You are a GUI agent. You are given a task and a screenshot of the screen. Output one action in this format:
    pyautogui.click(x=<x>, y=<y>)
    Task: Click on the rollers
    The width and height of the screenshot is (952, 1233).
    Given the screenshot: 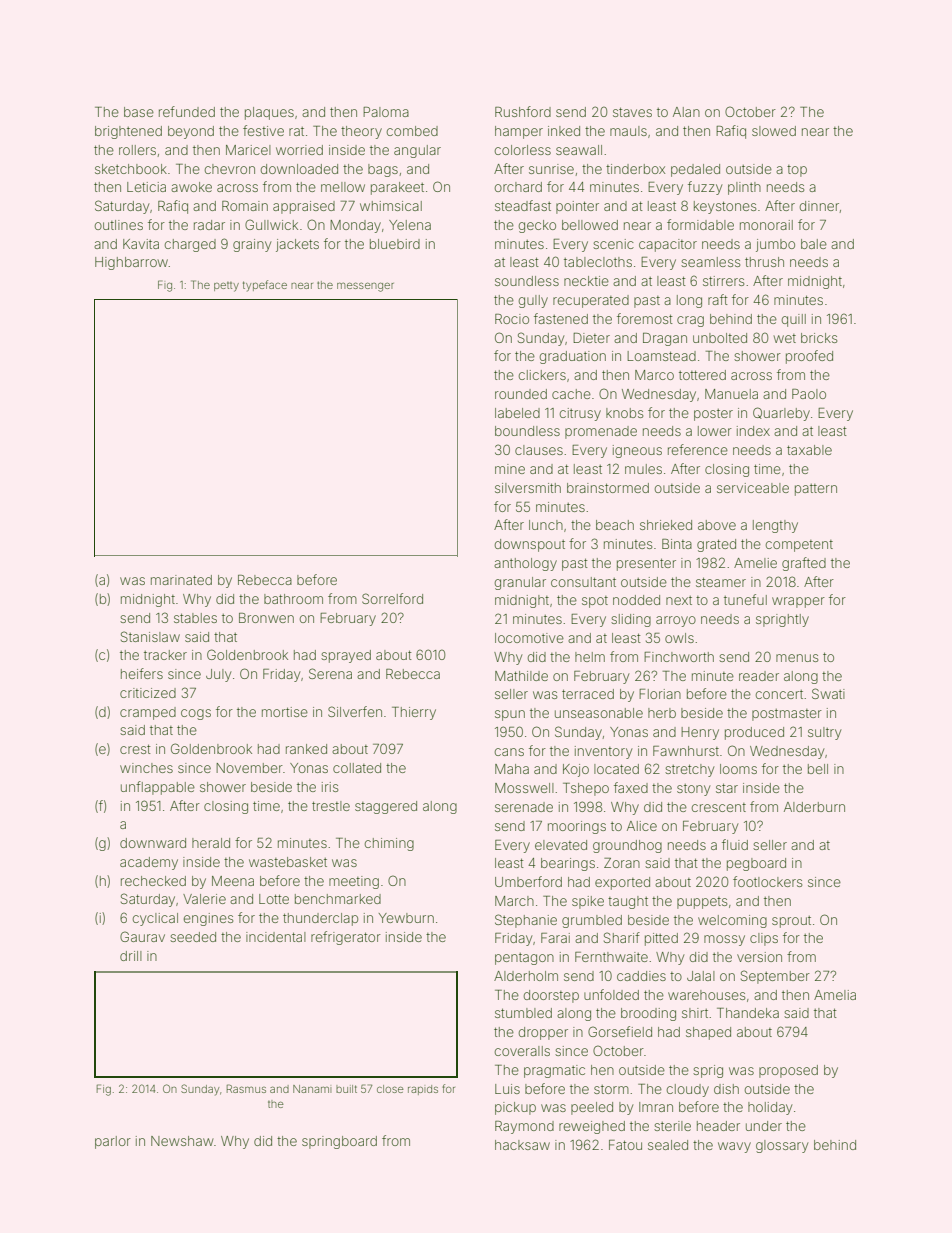 What is the action you would take?
    pyautogui.click(x=137, y=150)
